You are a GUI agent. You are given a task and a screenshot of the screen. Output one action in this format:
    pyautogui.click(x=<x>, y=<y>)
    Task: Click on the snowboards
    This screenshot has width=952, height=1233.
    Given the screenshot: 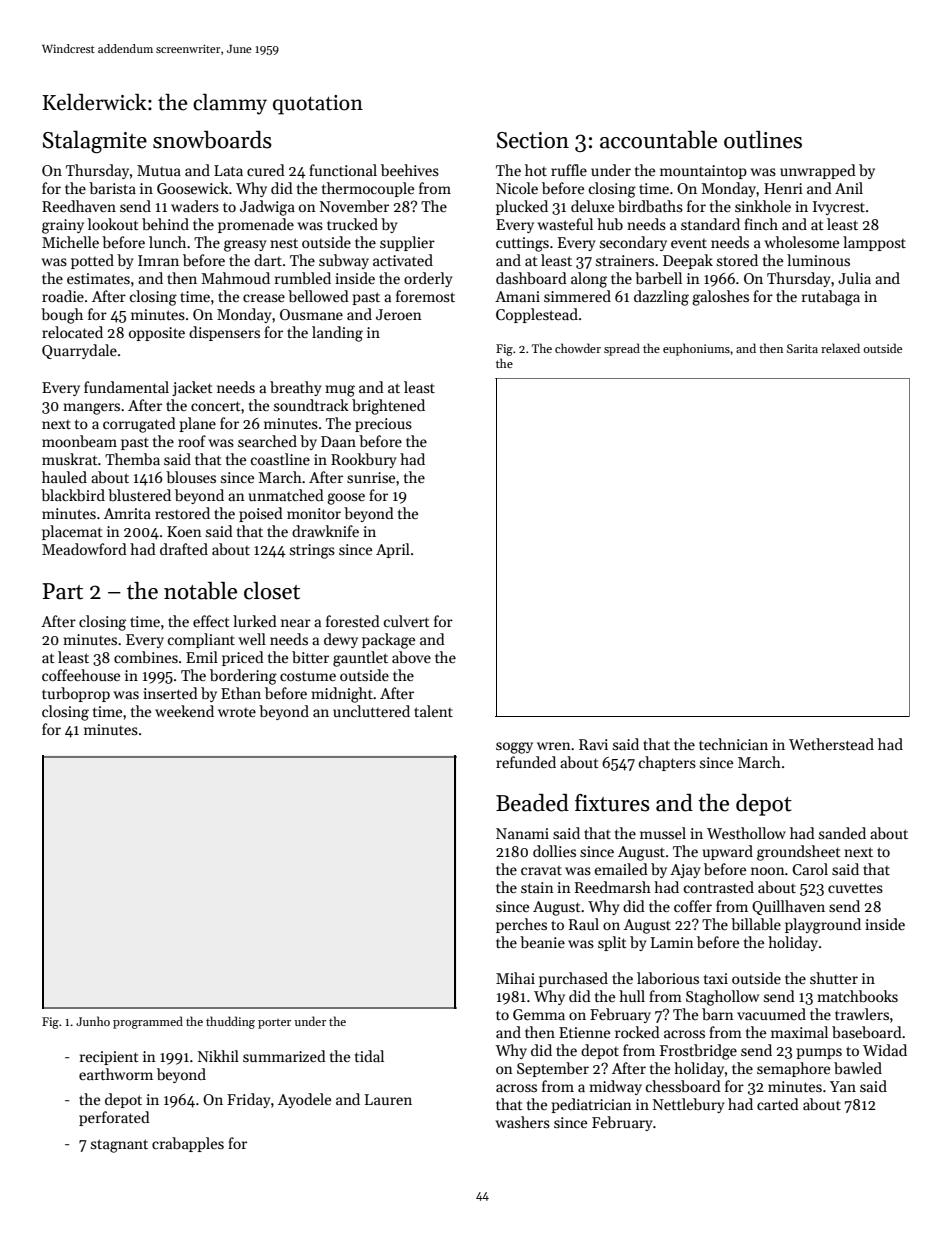 What is the action you would take?
    pyautogui.click(x=212, y=140)
